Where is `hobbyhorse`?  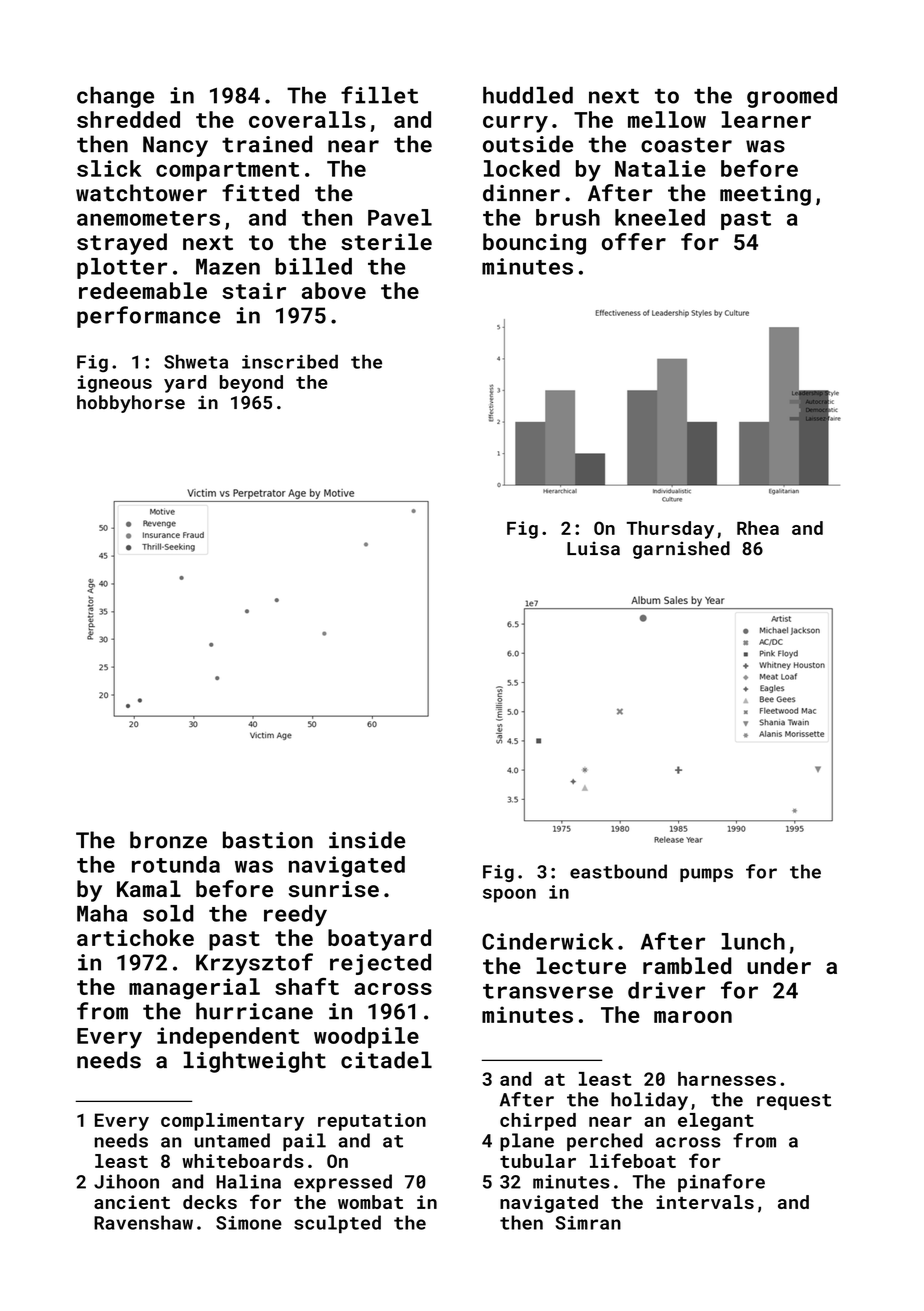
hobbyhorse is located at coordinates (131, 404).
